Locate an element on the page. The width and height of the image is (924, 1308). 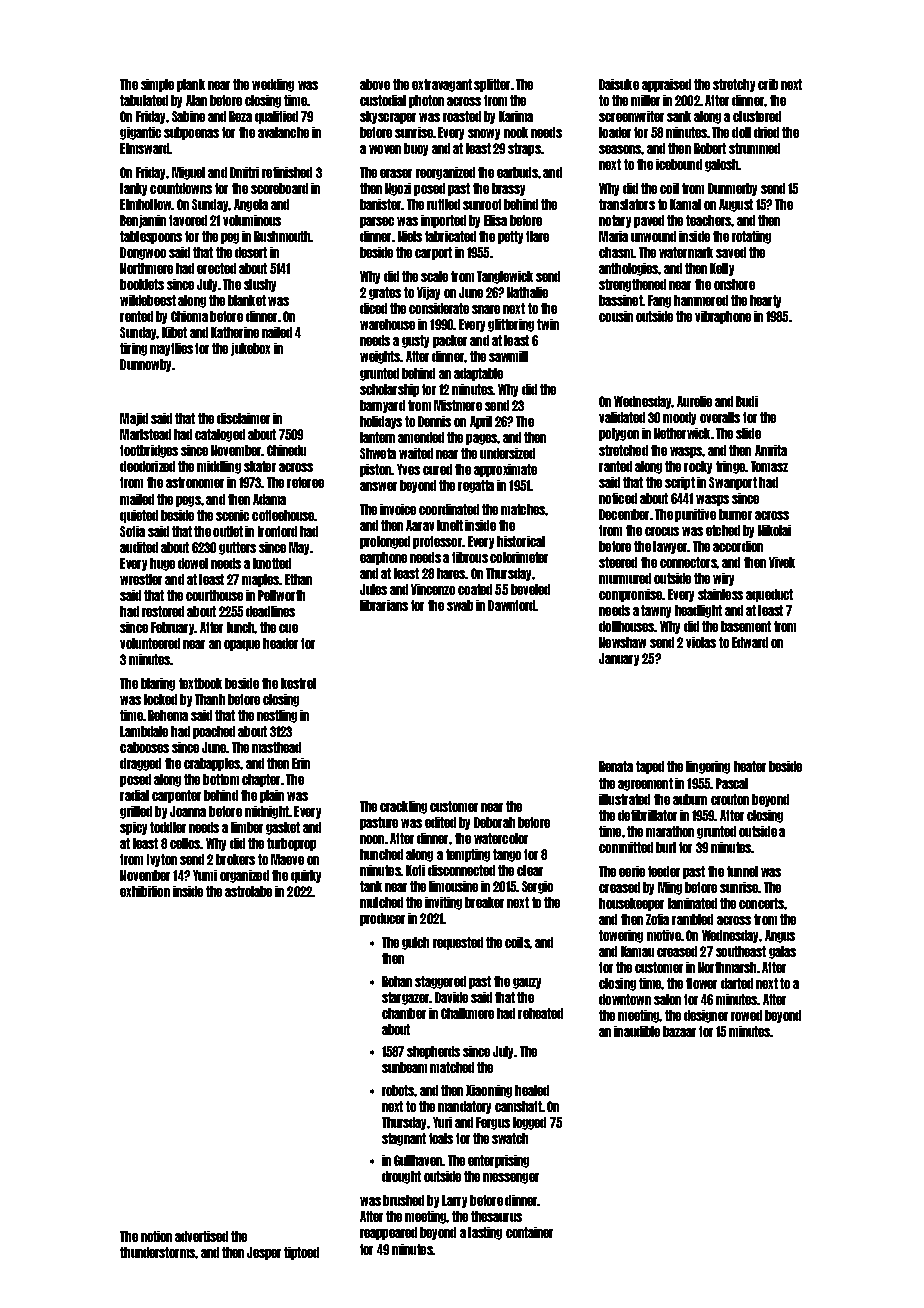
Tomasz is located at coordinates (769, 466).
